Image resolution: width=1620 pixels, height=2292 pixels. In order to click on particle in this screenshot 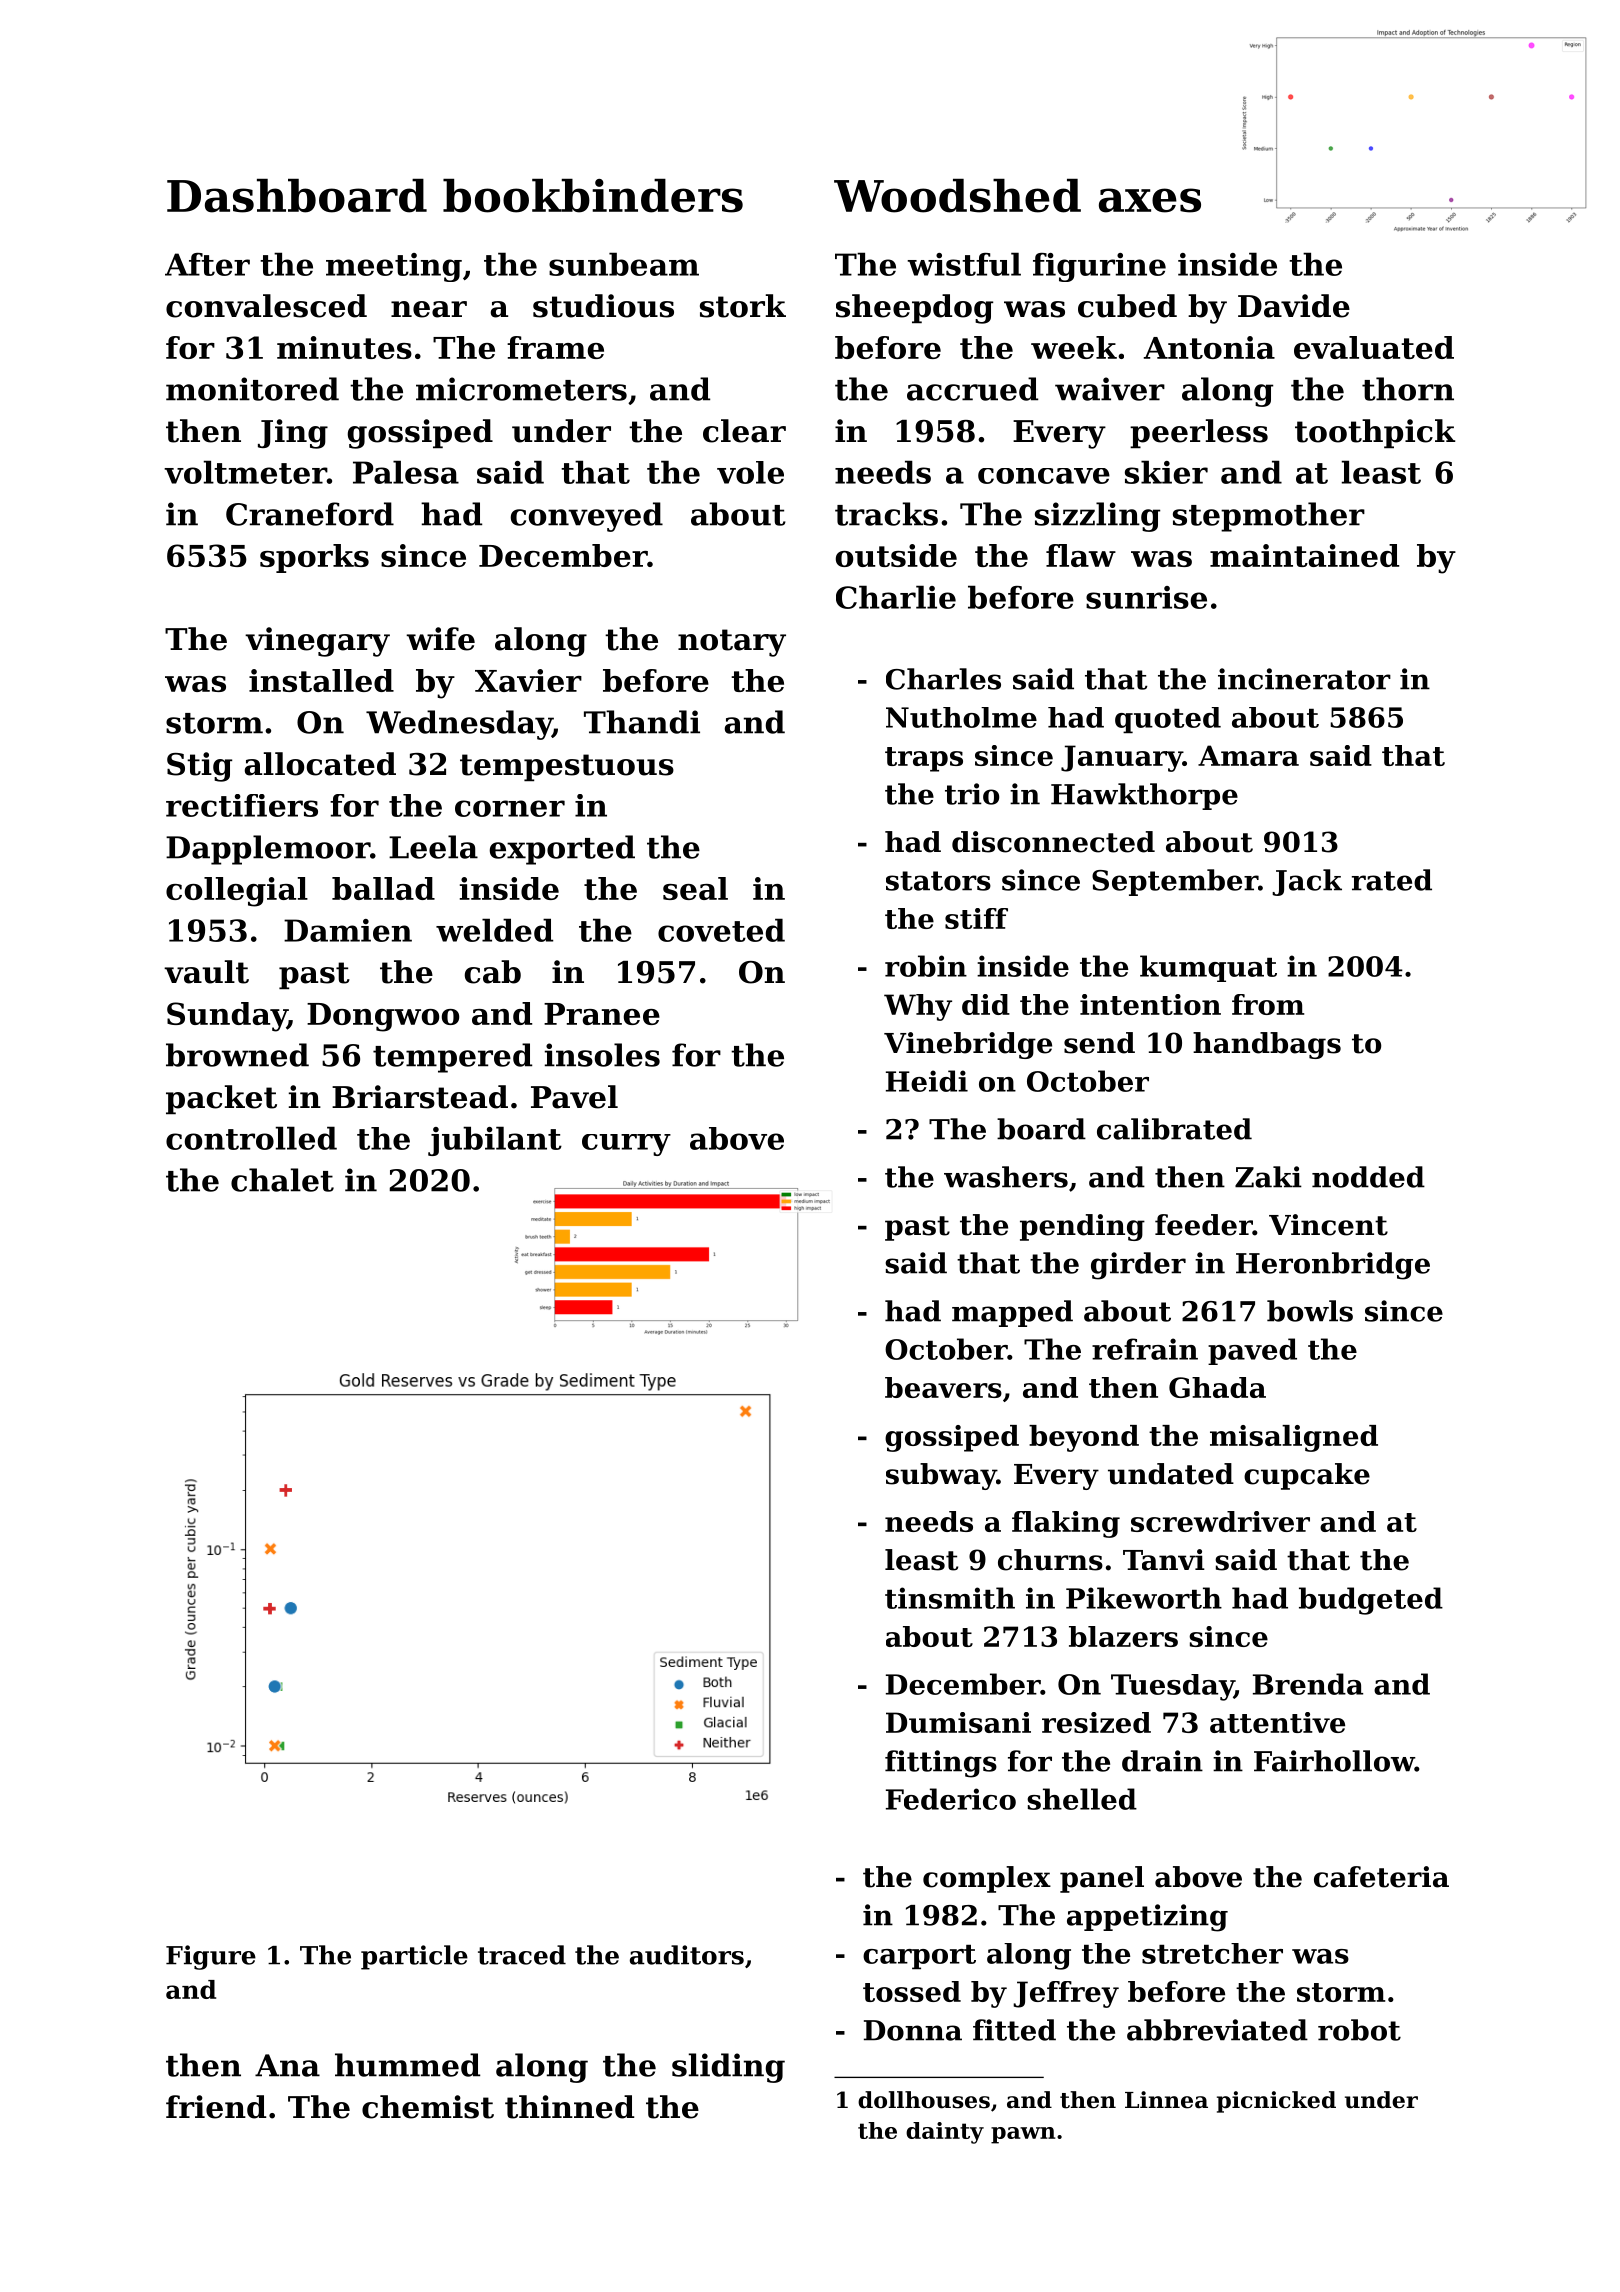, I will do `click(414, 1957)`.
